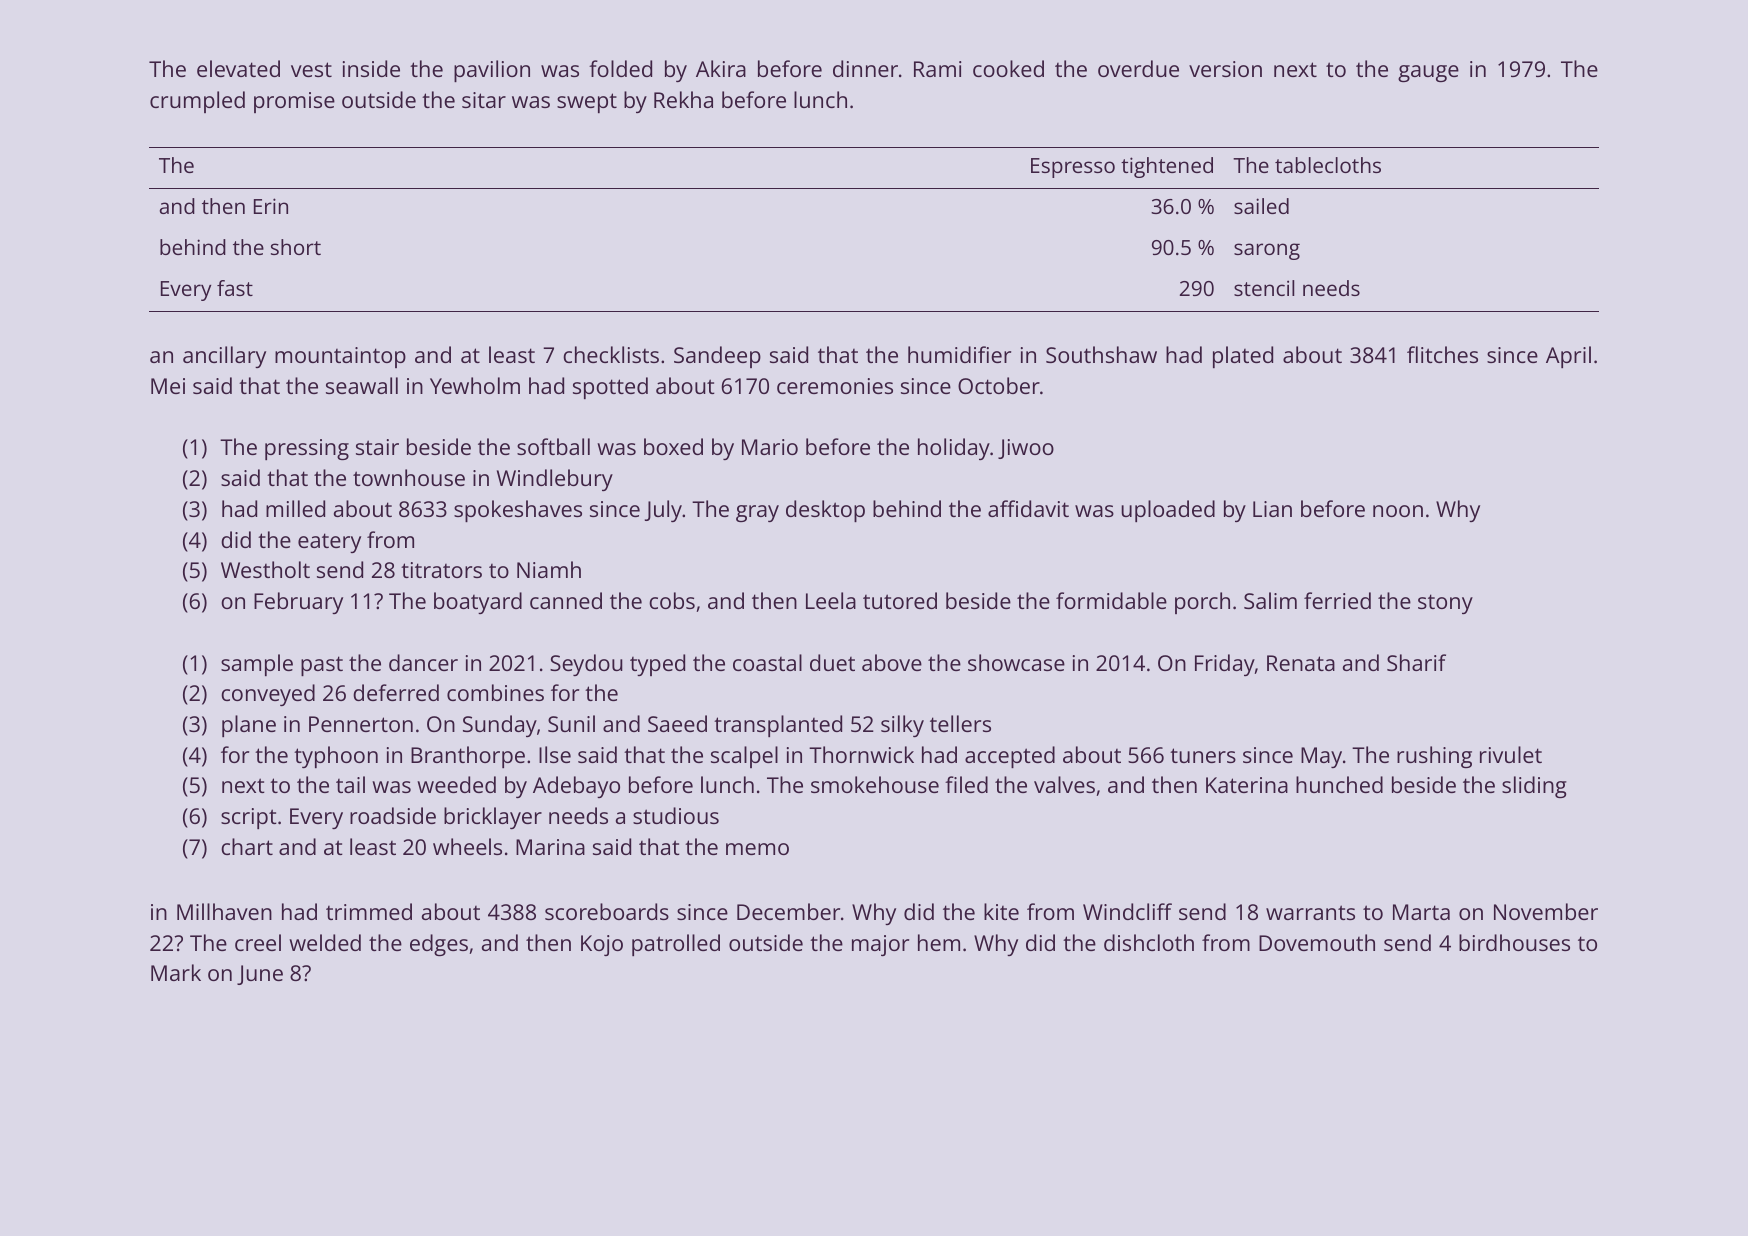 The height and width of the screenshot is (1236, 1748). I want to click on elevated, so click(238, 68).
